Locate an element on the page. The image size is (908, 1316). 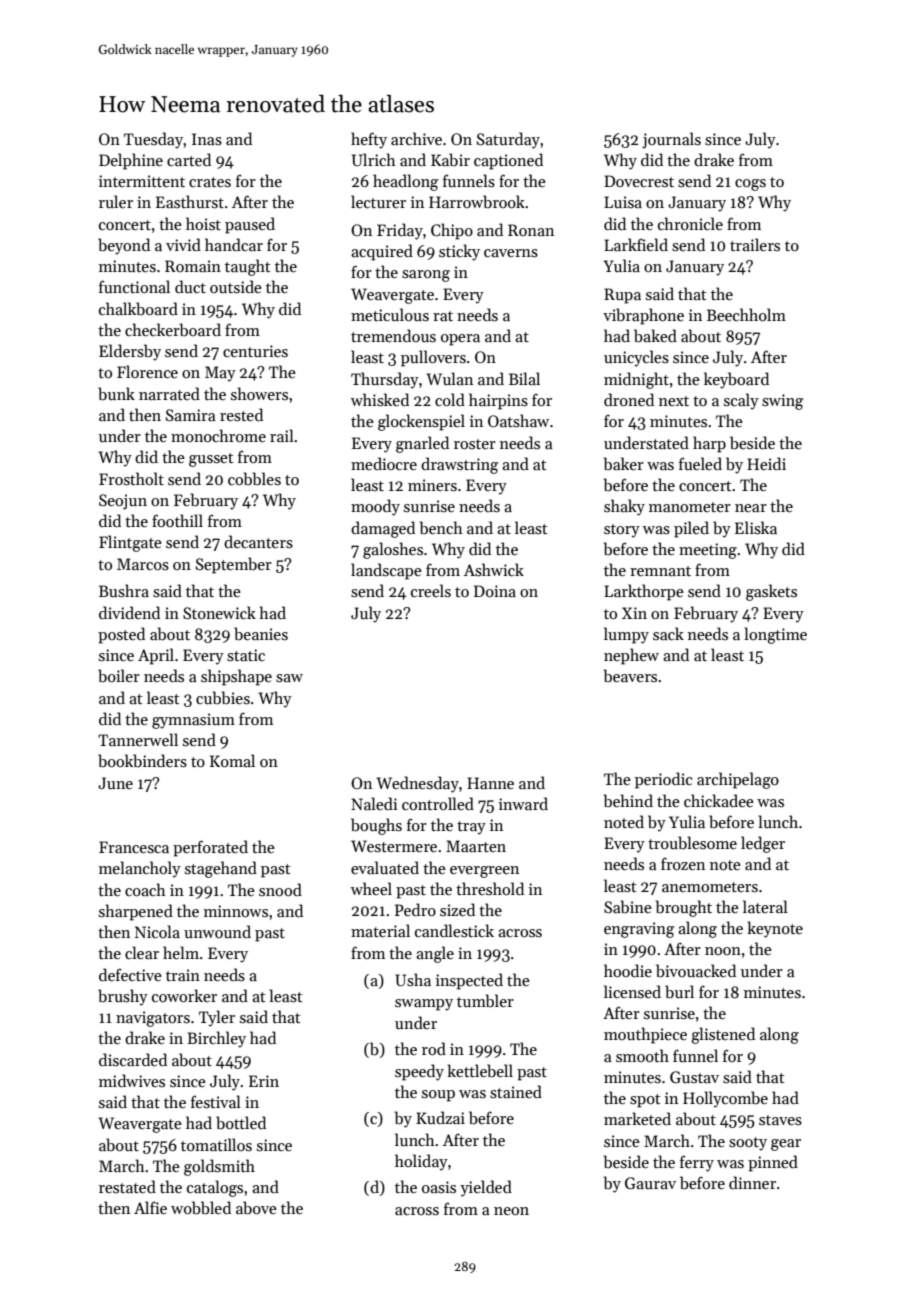
Pedro is located at coordinates (415, 909).
